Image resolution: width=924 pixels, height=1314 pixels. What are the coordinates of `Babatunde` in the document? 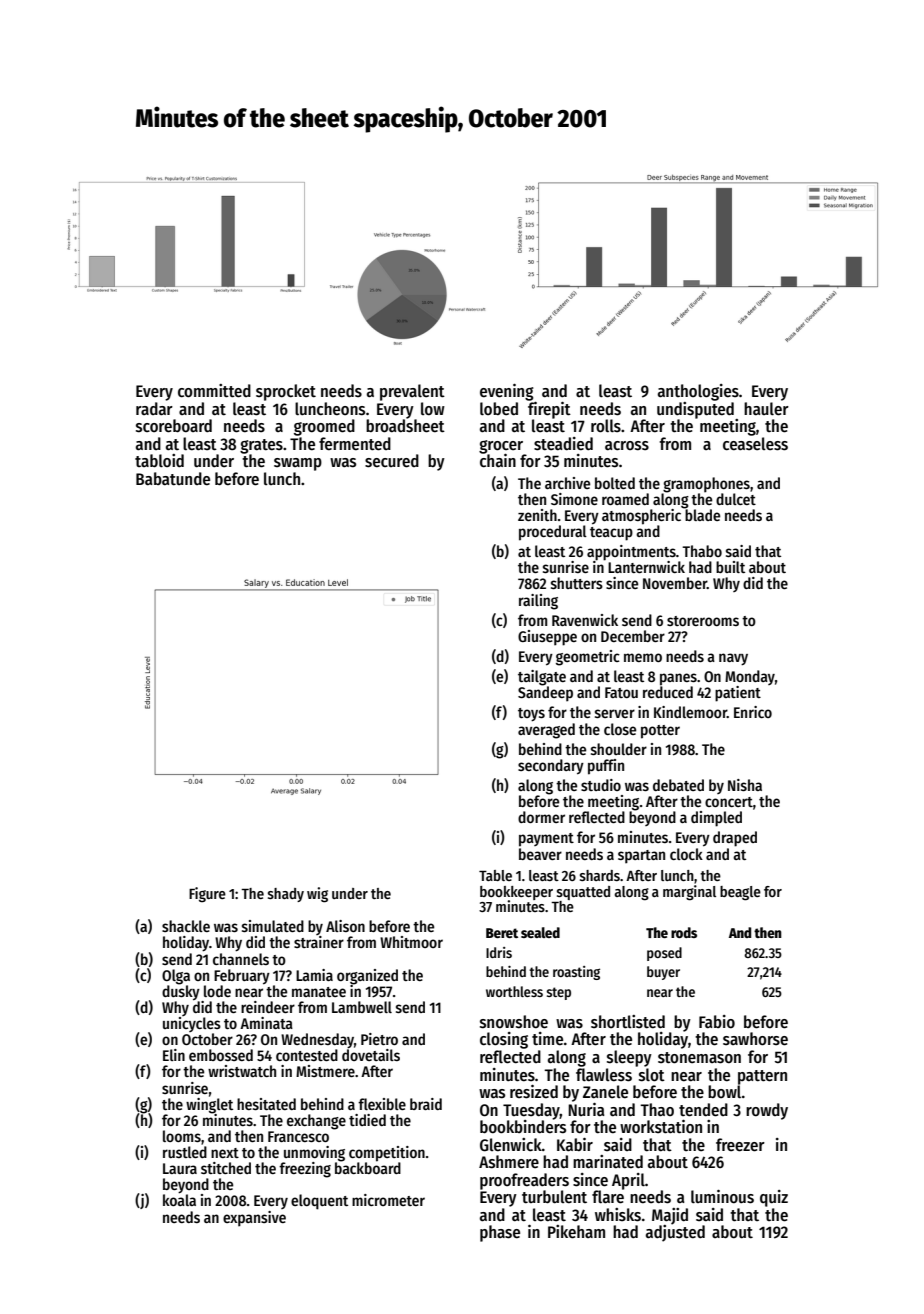 It's located at (173, 479).
